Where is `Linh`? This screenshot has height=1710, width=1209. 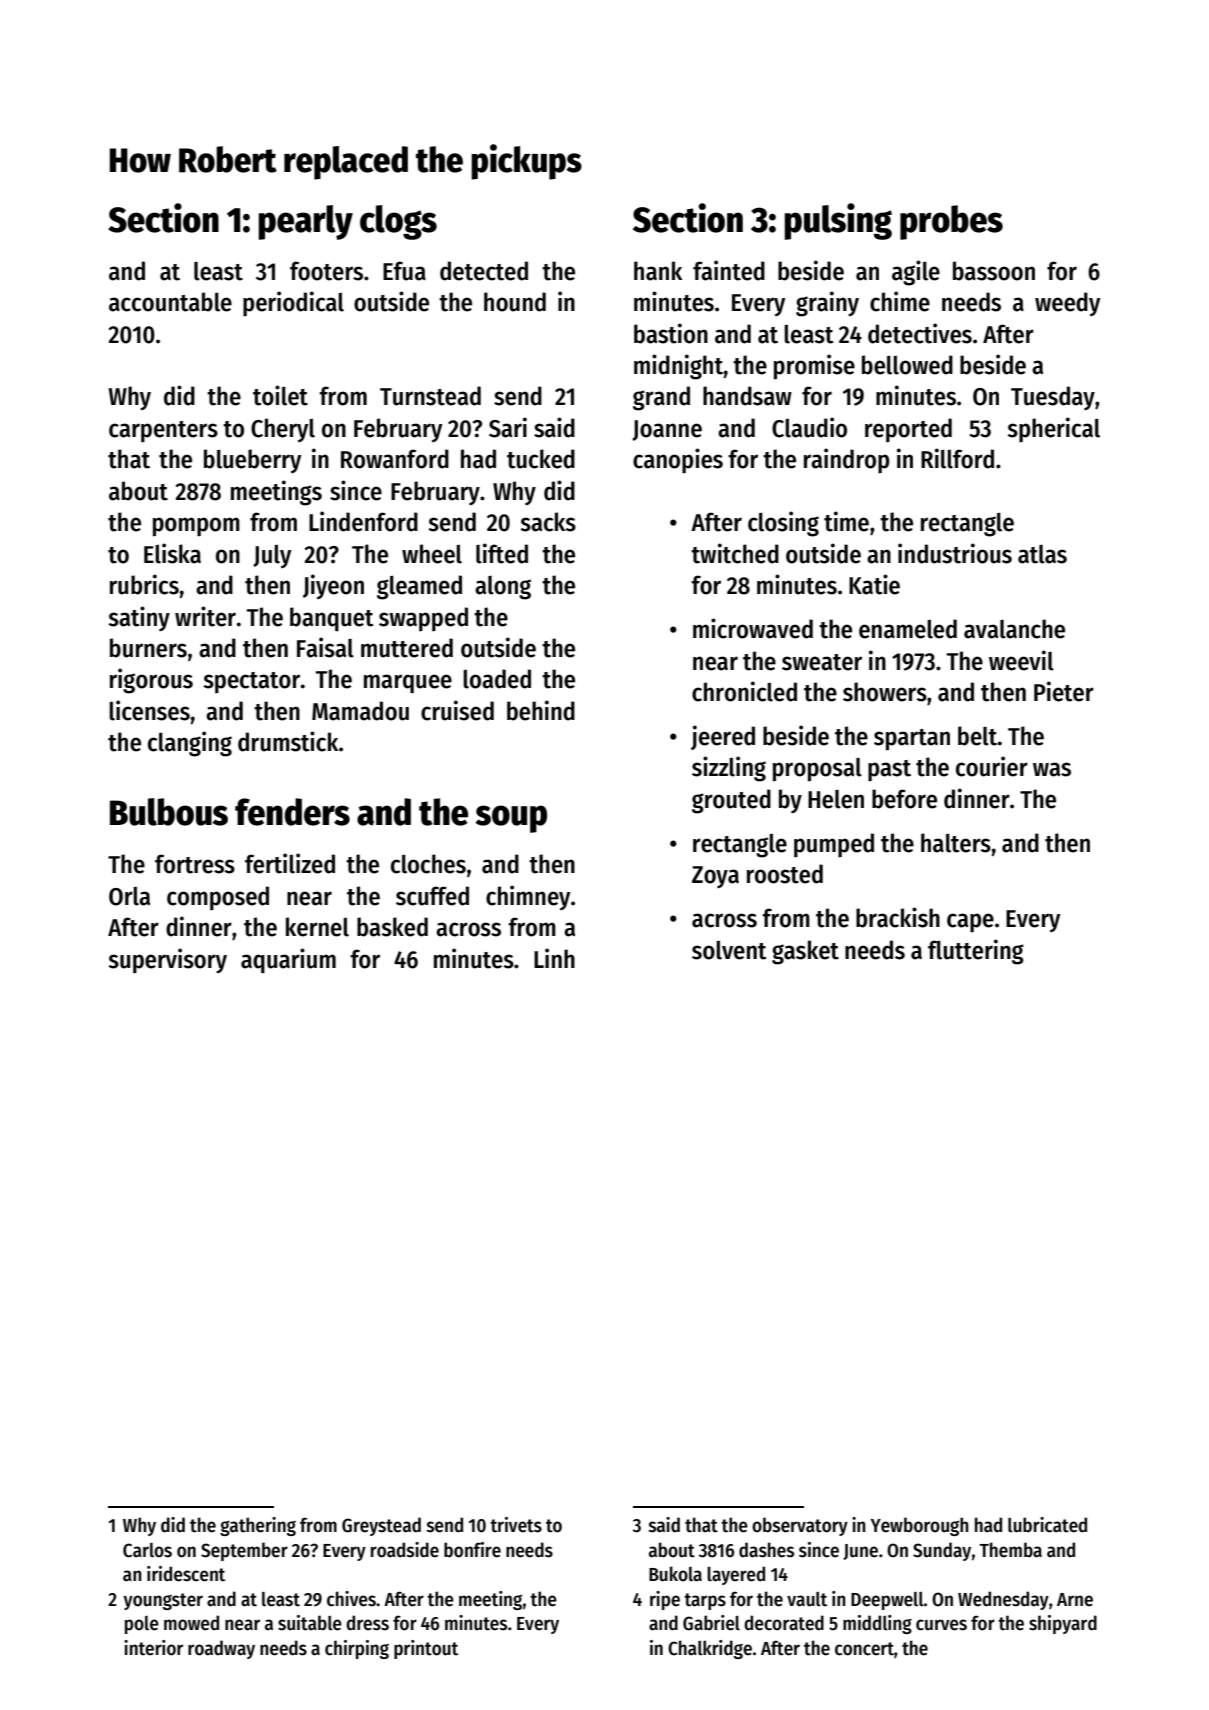
Linh is located at coordinates (554, 958).
